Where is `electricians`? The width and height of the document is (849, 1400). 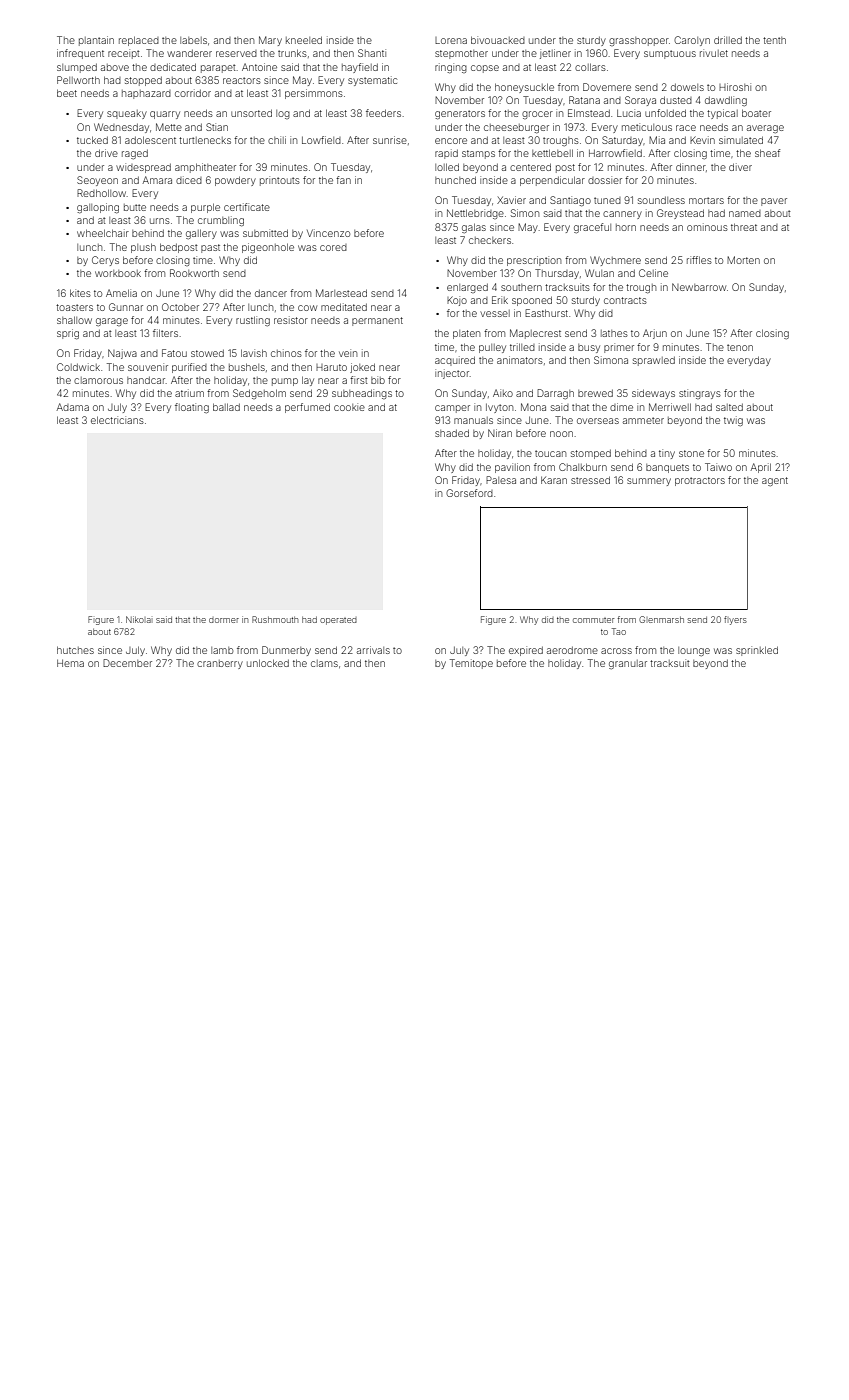 electricians is located at coordinates (117, 420).
